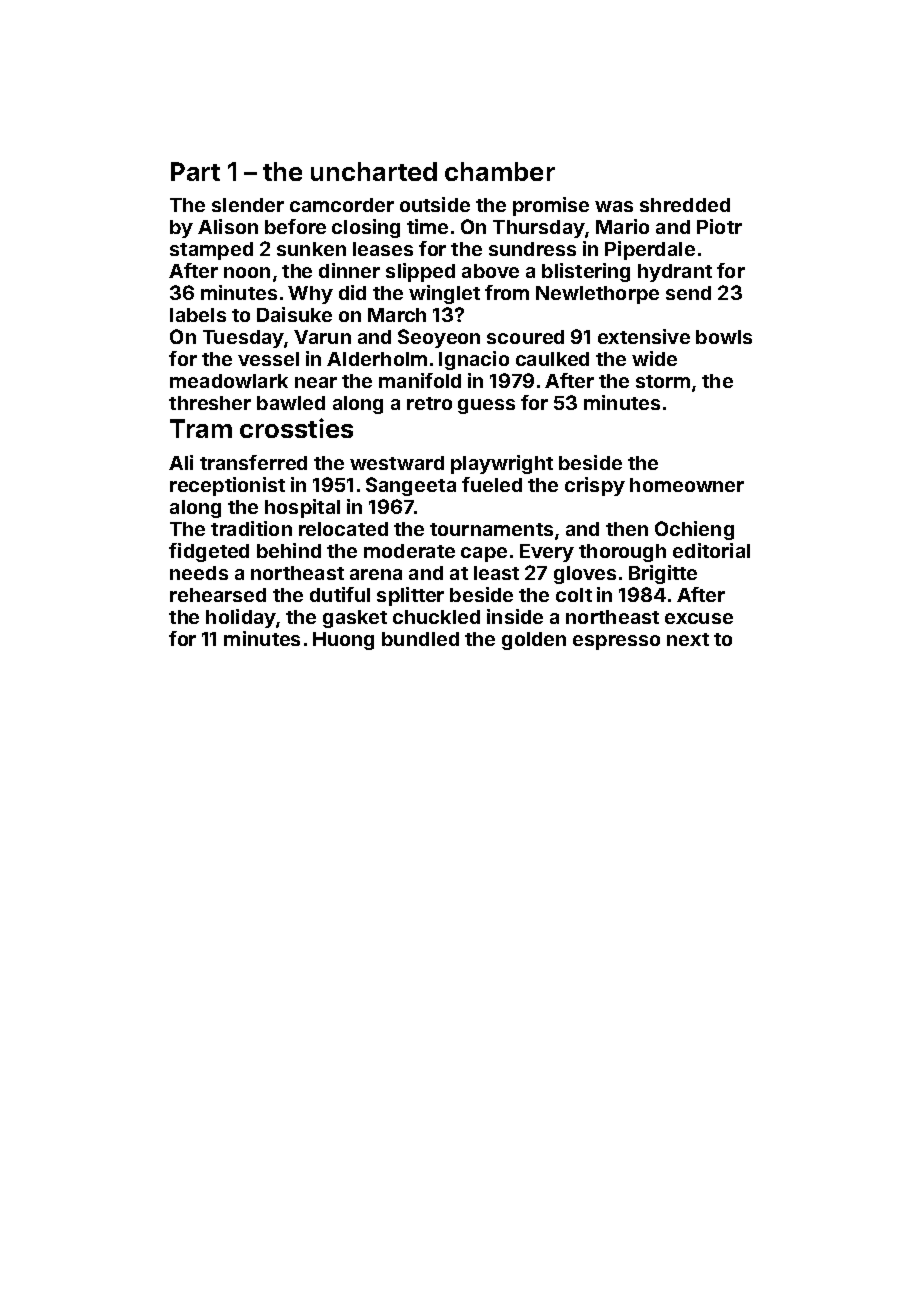  What do you see at coordinates (500, 171) in the screenshot?
I see `chamber` at bounding box center [500, 171].
